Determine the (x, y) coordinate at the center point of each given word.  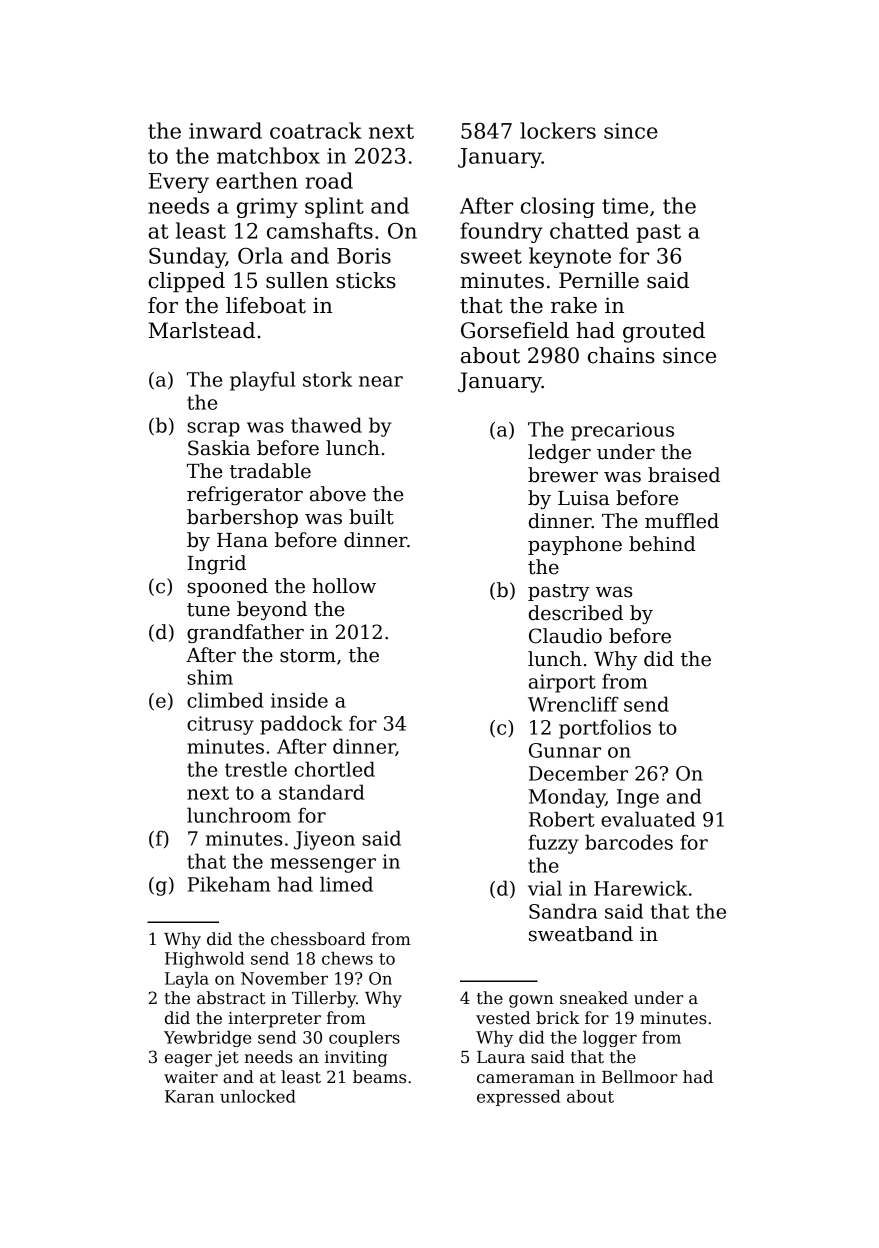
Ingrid (216, 564)
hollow (344, 586)
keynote (570, 257)
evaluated (648, 819)
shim (210, 677)
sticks (366, 280)
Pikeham (229, 884)
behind (662, 544)
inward (225, 130)
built (371, 517)
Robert (562, 819)
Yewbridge (208, 1039)
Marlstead (202, 330)
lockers (558, 130)
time (625, 206)
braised (684, 475)
